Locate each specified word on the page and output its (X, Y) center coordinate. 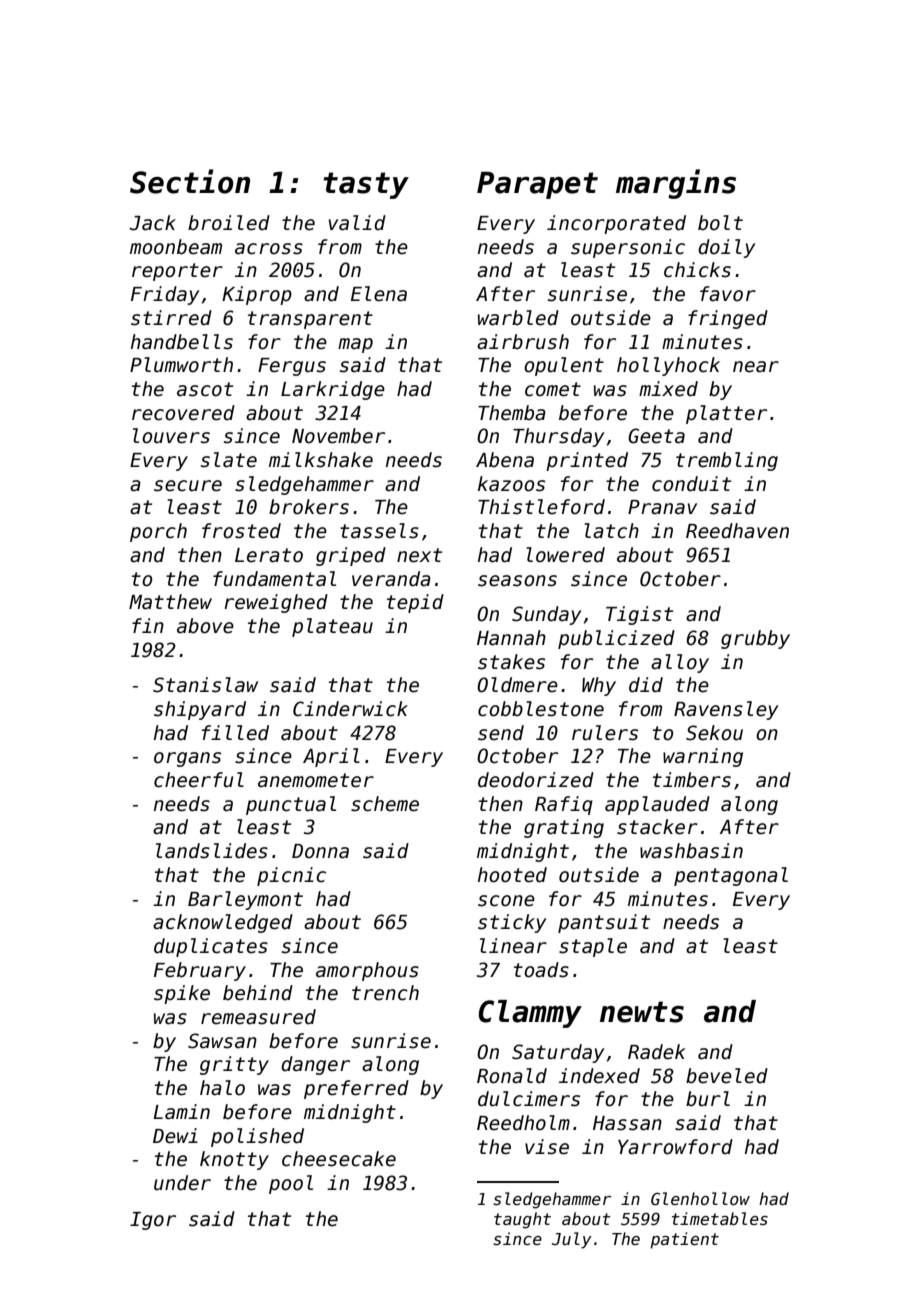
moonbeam (176, 247)
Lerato (269, 555)
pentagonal (731, 876)
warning (703, 757)
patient (684, 1240)
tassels (379, 531)
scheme (385, 804)
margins (676, 184)
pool (291, 1184)
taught (522, 1220)
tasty (366, 185)
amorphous (367, 971)
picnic (291, 876)
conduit (691, 484)
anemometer (316, 780)
